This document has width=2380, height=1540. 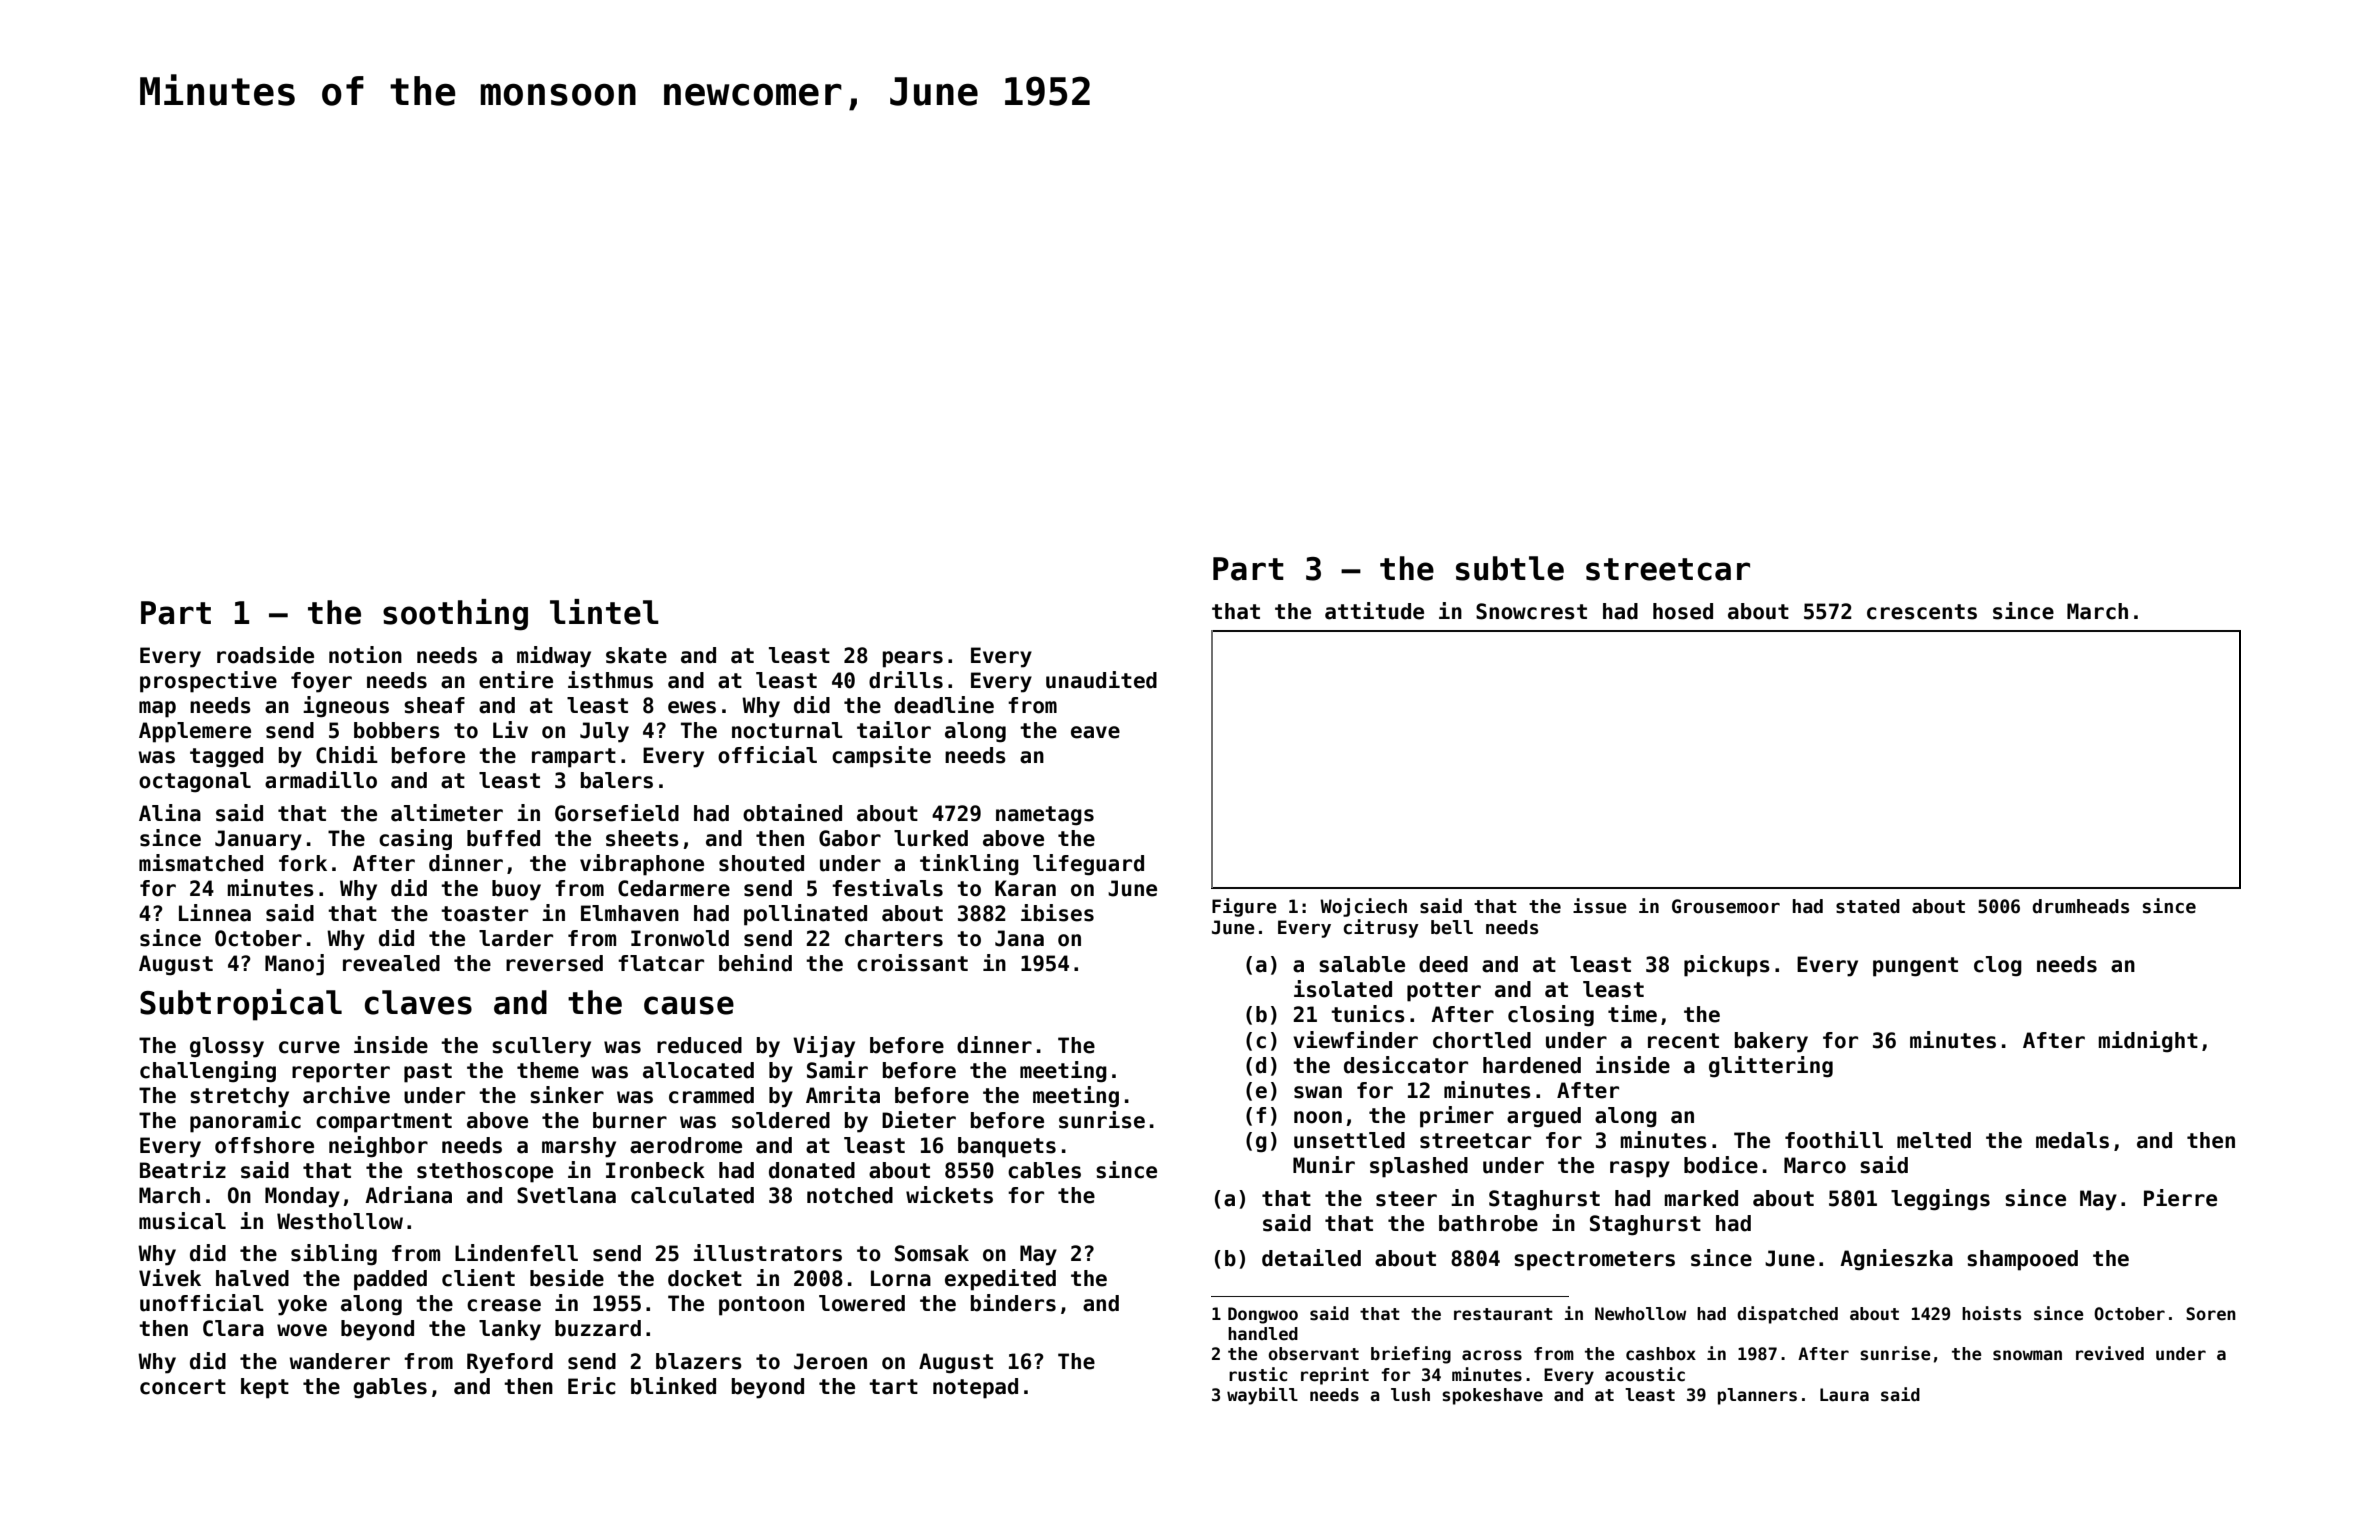 I want to click on subtle, so click(x=1510, y=568).
